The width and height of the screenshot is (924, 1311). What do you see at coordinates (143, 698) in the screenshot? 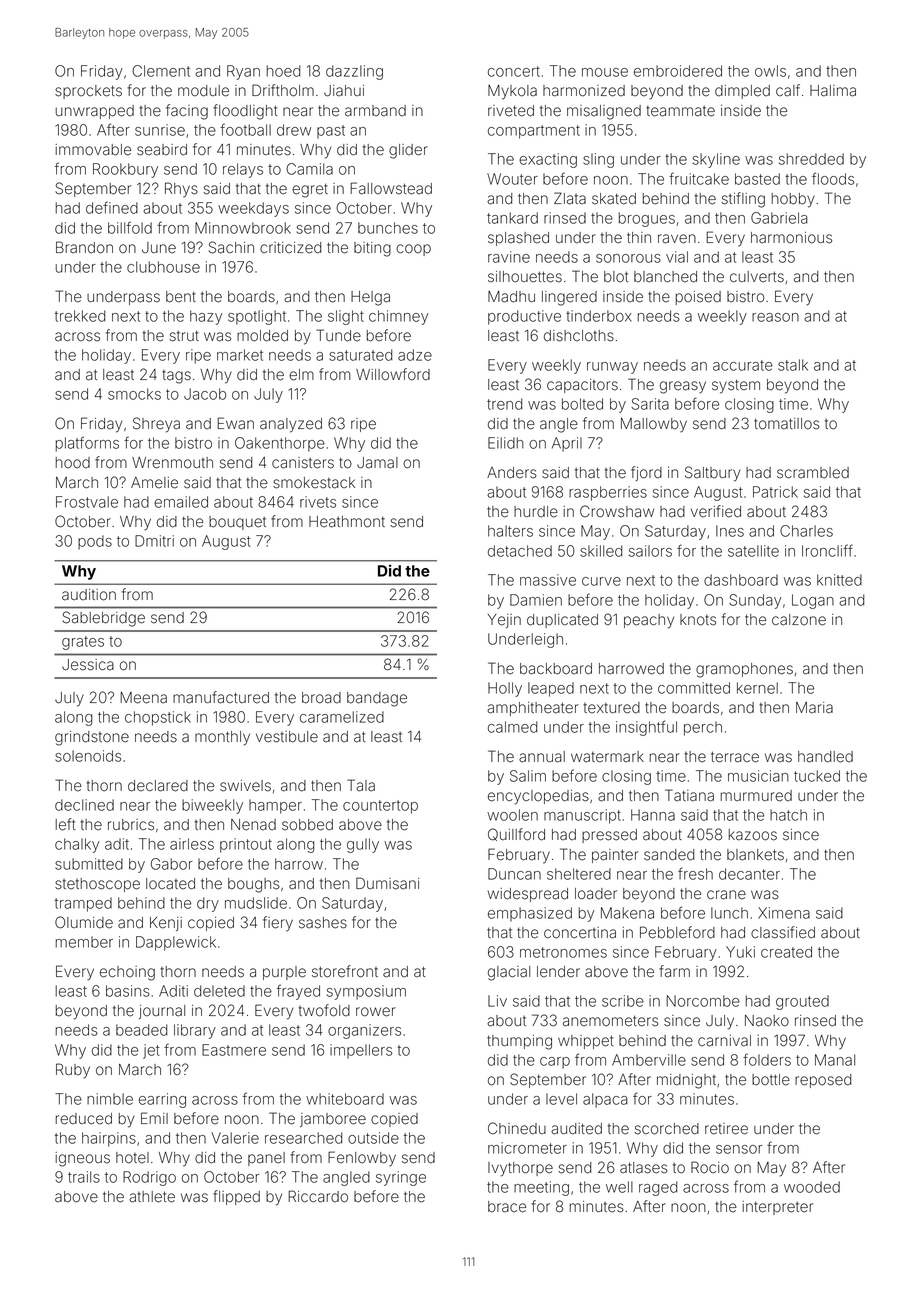
I see `Meena` at bounding box center [143, 698].
